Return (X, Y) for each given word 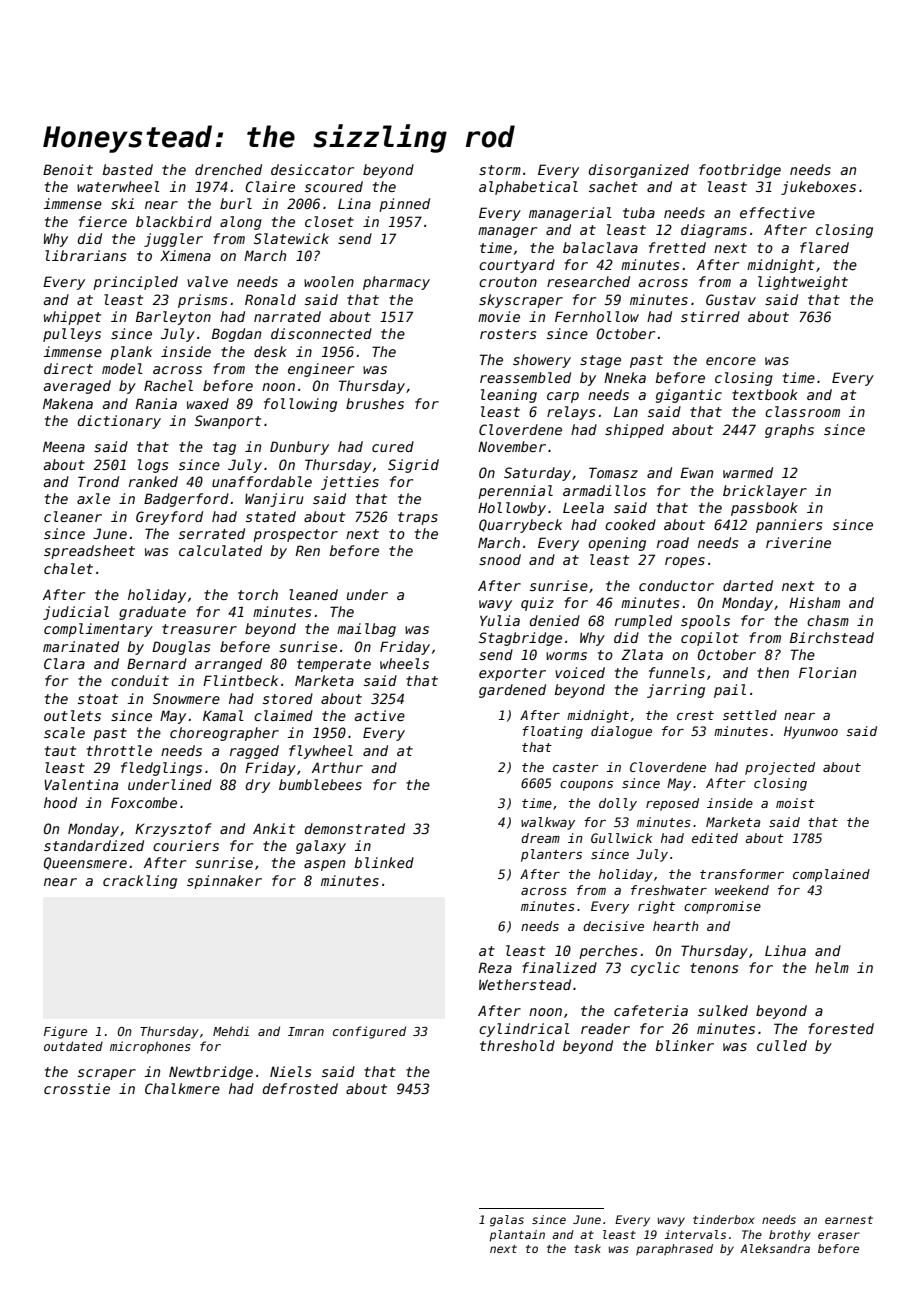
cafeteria (651, 1010)
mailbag (366, 630)
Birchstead (832, 637)
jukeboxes (818, 188)
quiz (537, 604)
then (773, 672)
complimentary (98, 630)
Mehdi (231, 1031)
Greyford (169, 518)
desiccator (312, 169)
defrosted (300, 1088)
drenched (228, 169)
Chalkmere (182, 1088)
